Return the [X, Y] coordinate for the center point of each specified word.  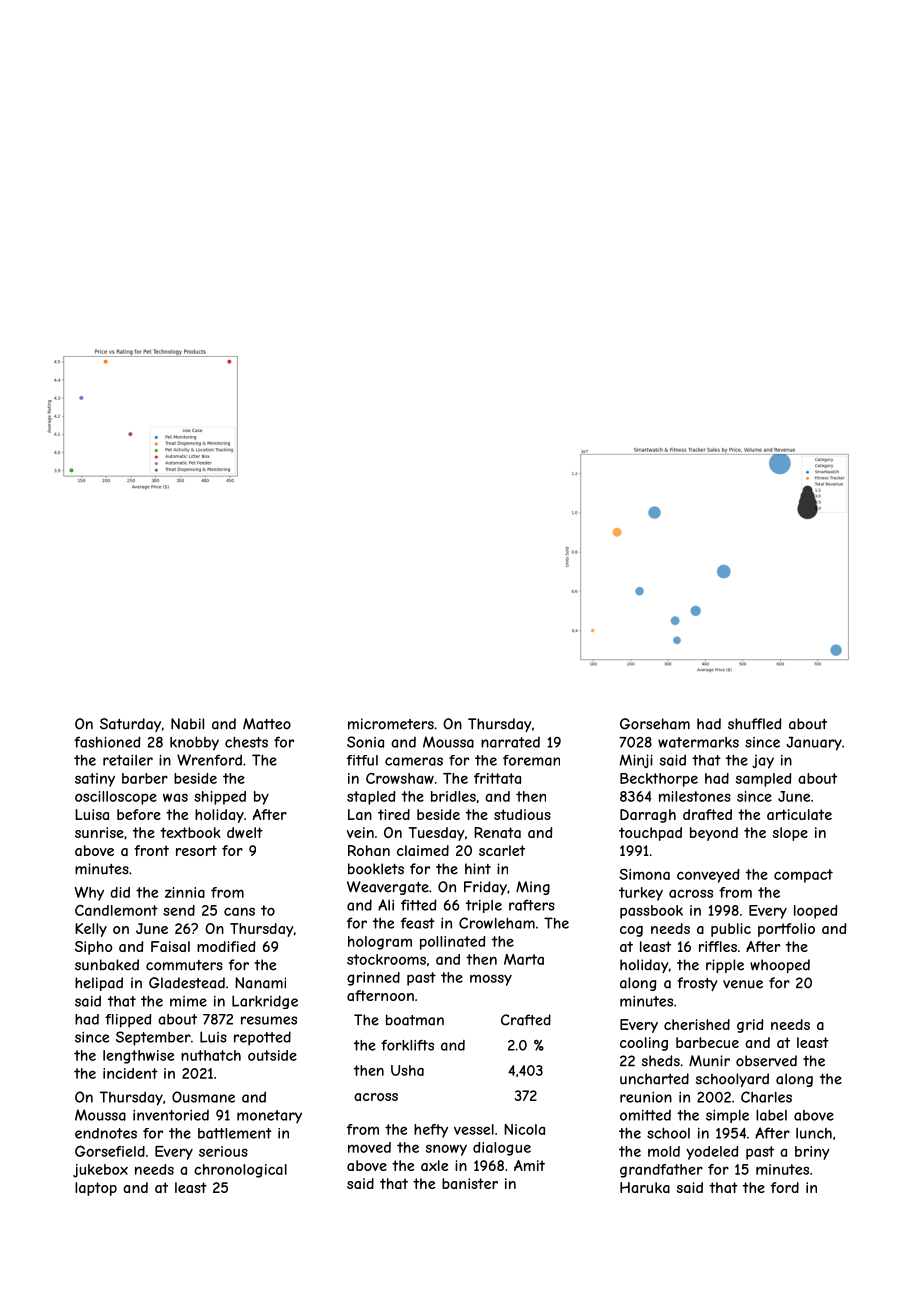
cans [239, 911]
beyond [714, 834]
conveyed [708, 876]
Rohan [369, 850]
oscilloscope [116, 798]
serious [223, 1151]
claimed [423, 850]
